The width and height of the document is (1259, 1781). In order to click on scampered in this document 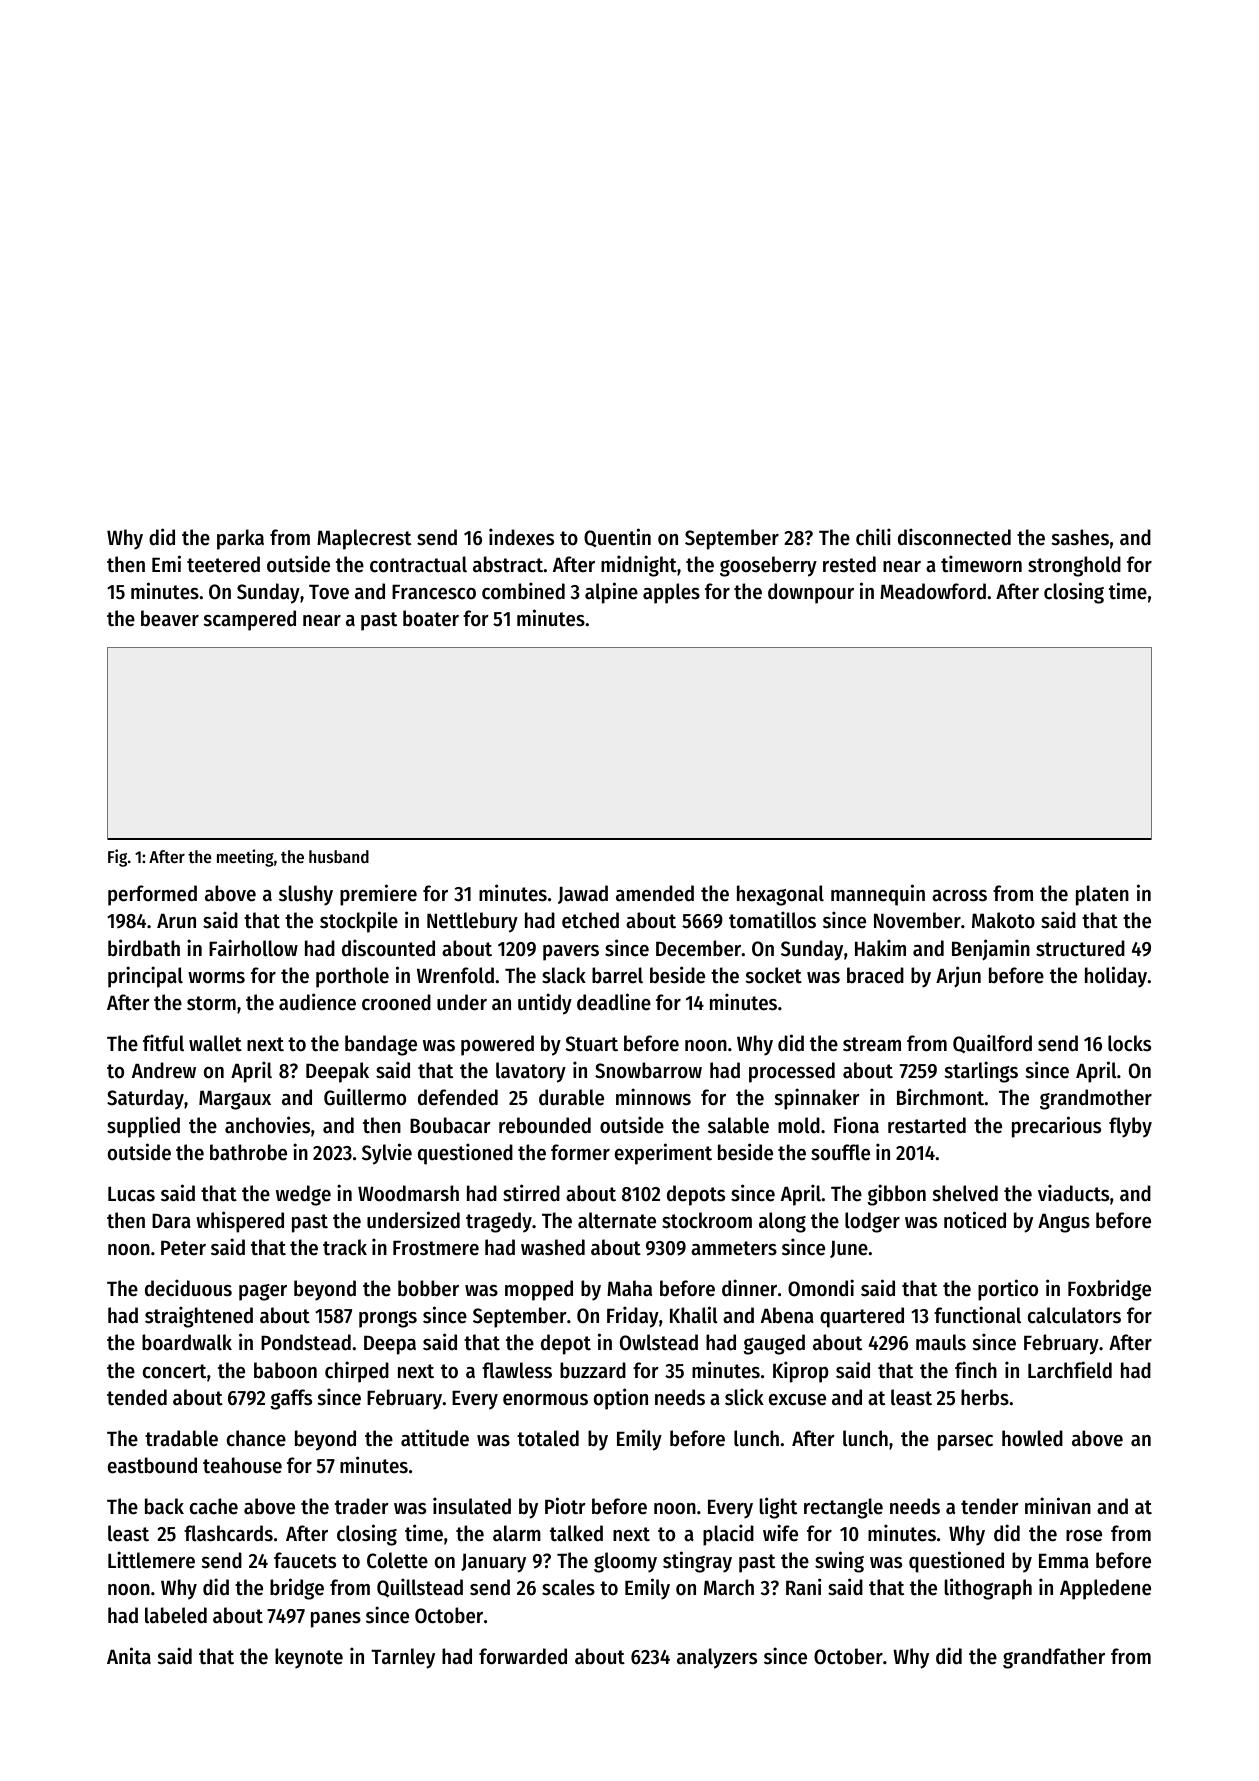, I will do `click(250, 620)`.
